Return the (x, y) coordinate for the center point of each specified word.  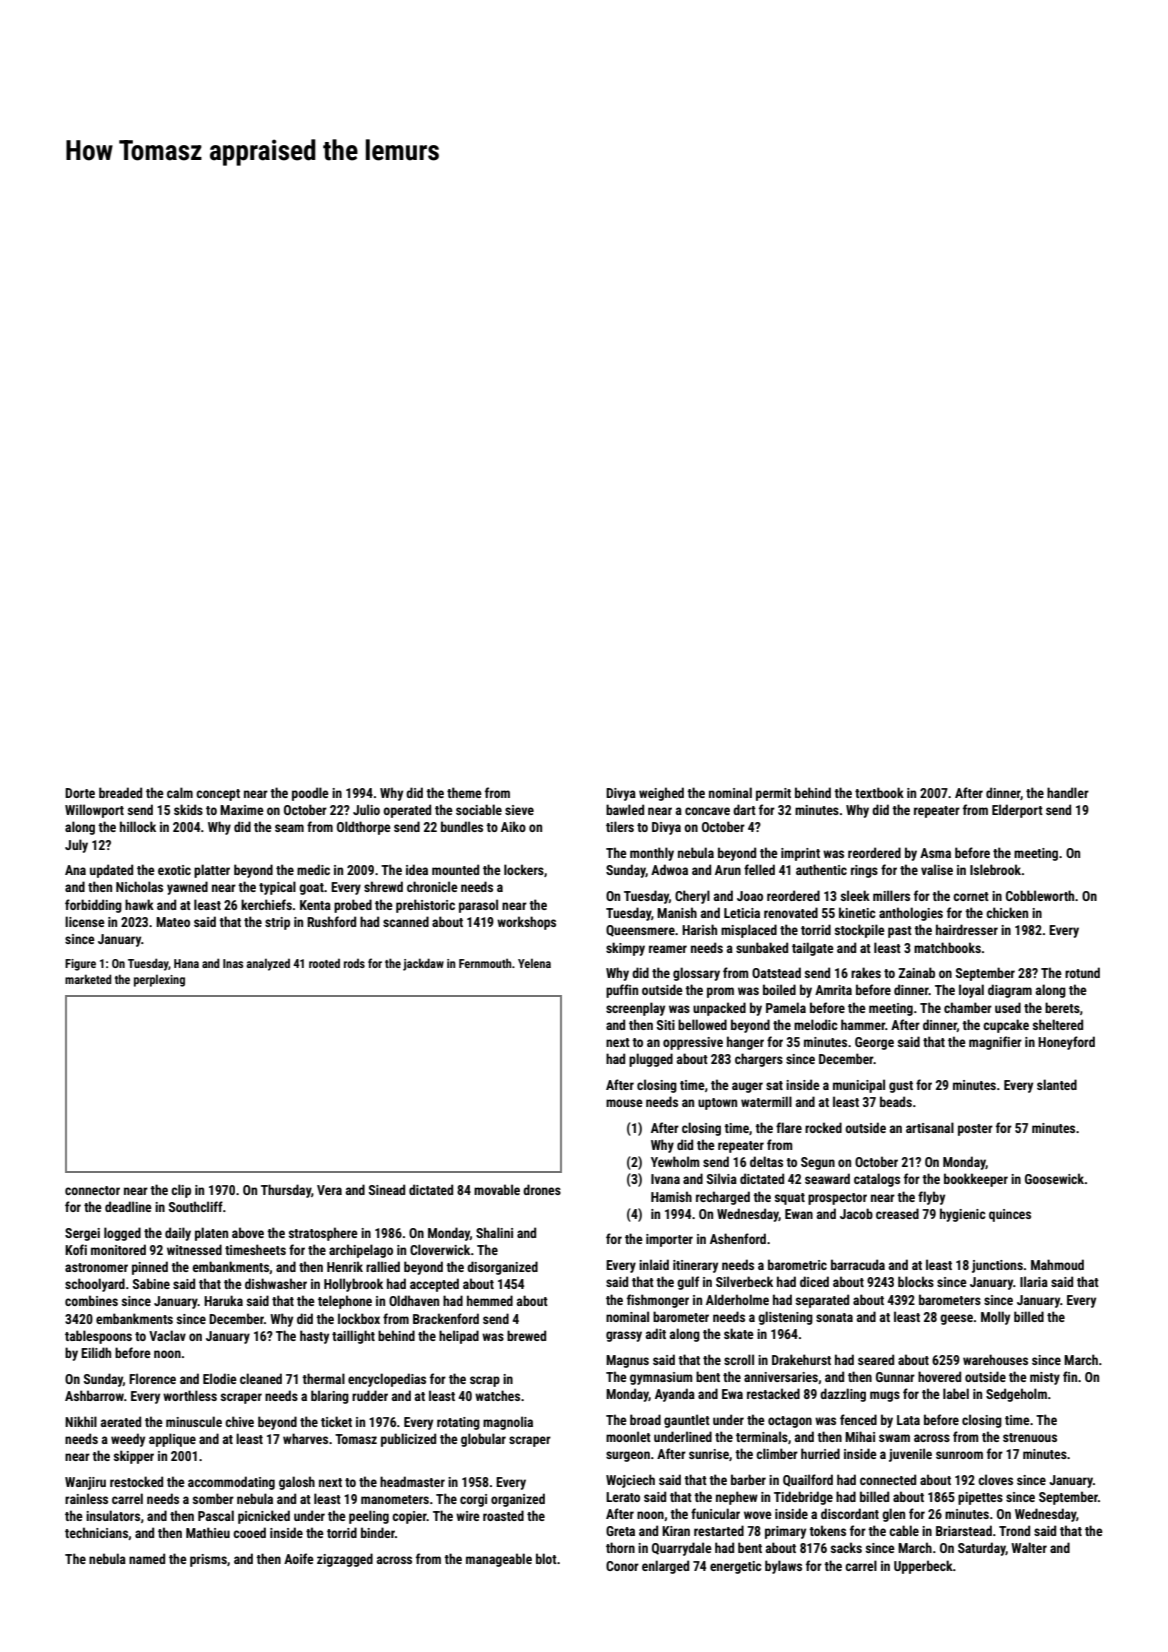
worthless (190, 1395)
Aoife (299, 1558)
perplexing (159, 980)
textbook (879, 792)
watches (497, 1395)
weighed (661, 794)
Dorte (80, 793)
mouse (624, 1103)
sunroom (959, 1455)
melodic (816, 1024)
